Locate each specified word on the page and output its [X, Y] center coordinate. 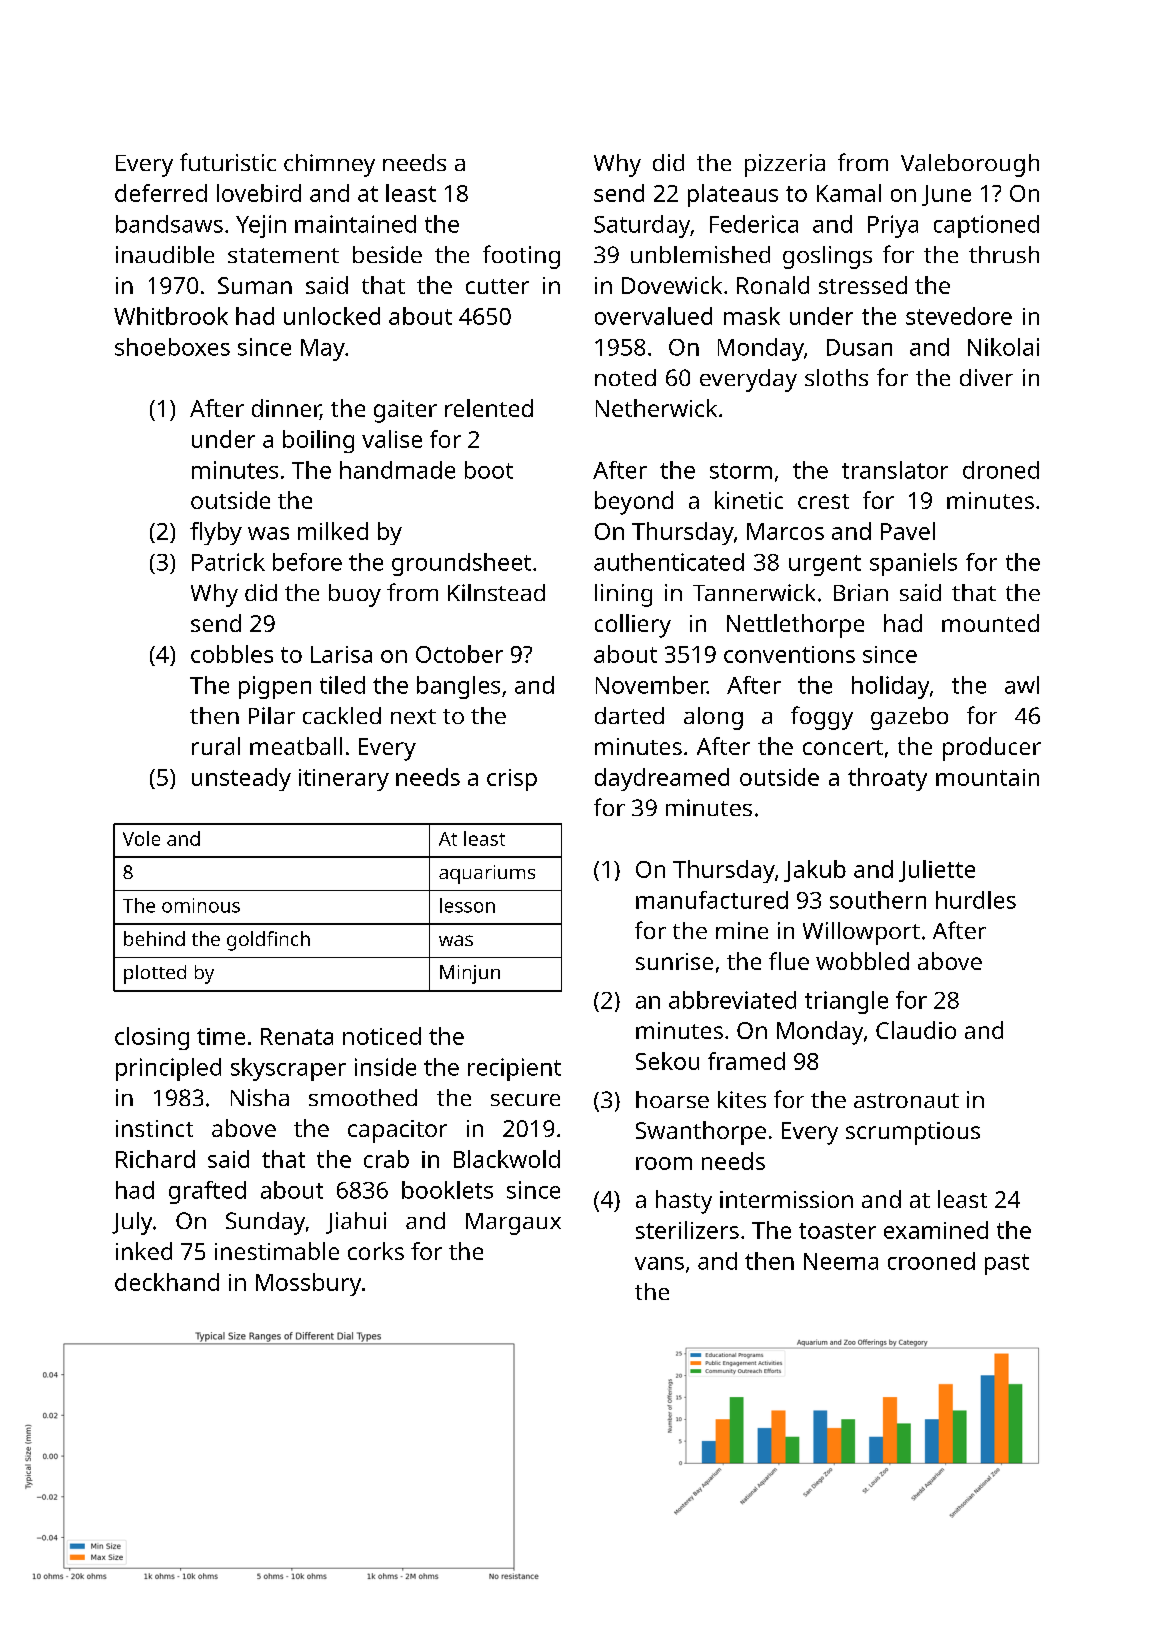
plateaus [733, 195]
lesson [467, 905]
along [713, 718]
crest [823, 501]
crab [386, 1159]
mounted [990, 623]
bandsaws [169, 224]
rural [216, 746]
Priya [893, 226]
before [307, 562]
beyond [634, 503]
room [664, 1163]
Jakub [815, 871]
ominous [201, 905]
